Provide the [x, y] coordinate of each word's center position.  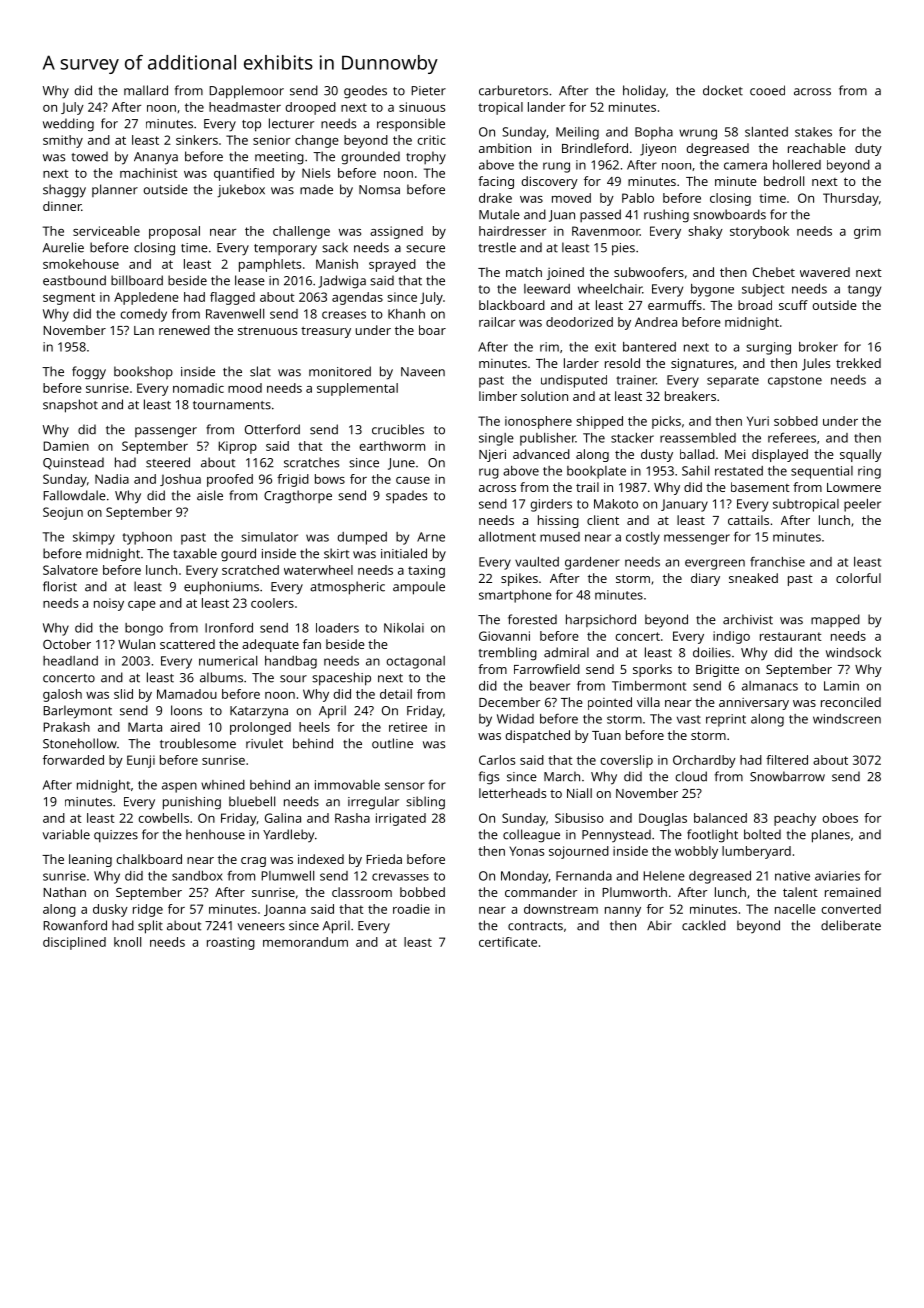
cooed [767, 90]
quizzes [116, 836]
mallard [146, 90]
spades [407, 497]
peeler [862, 505]
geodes [365, 92]
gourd [238, 555]
